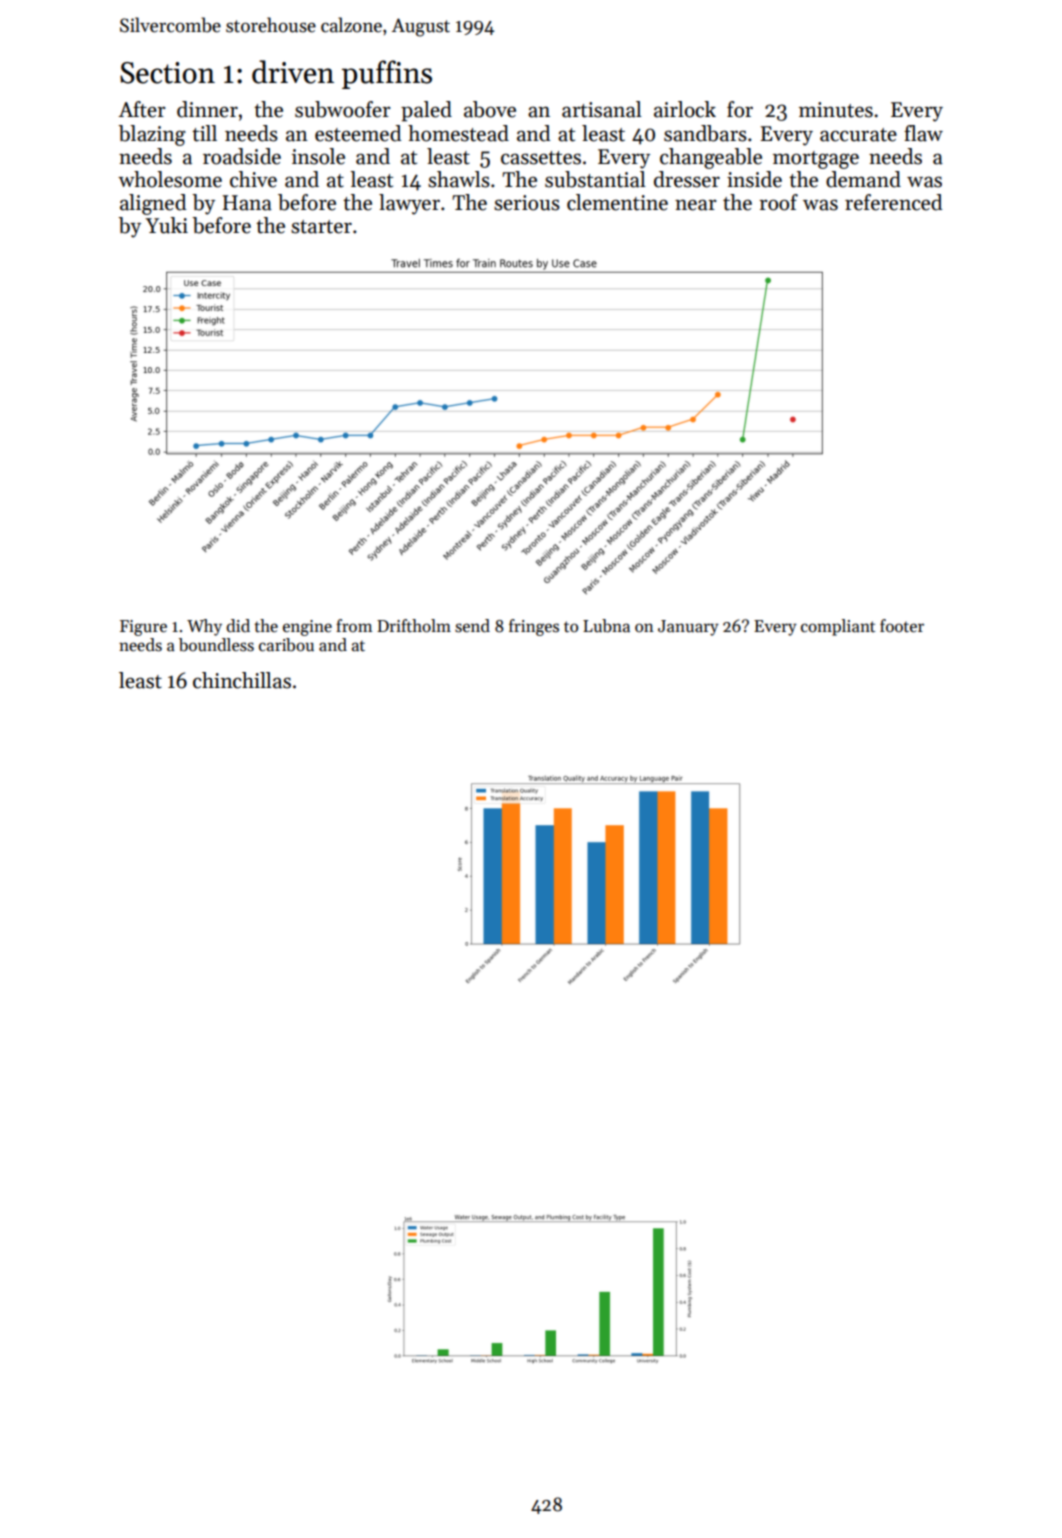 The width and height of the screenshot is (1062, 1538). What do you see at coordinates (836, 110) in the screenshot?
I see `minutes` at bounding box center [836, 110].
